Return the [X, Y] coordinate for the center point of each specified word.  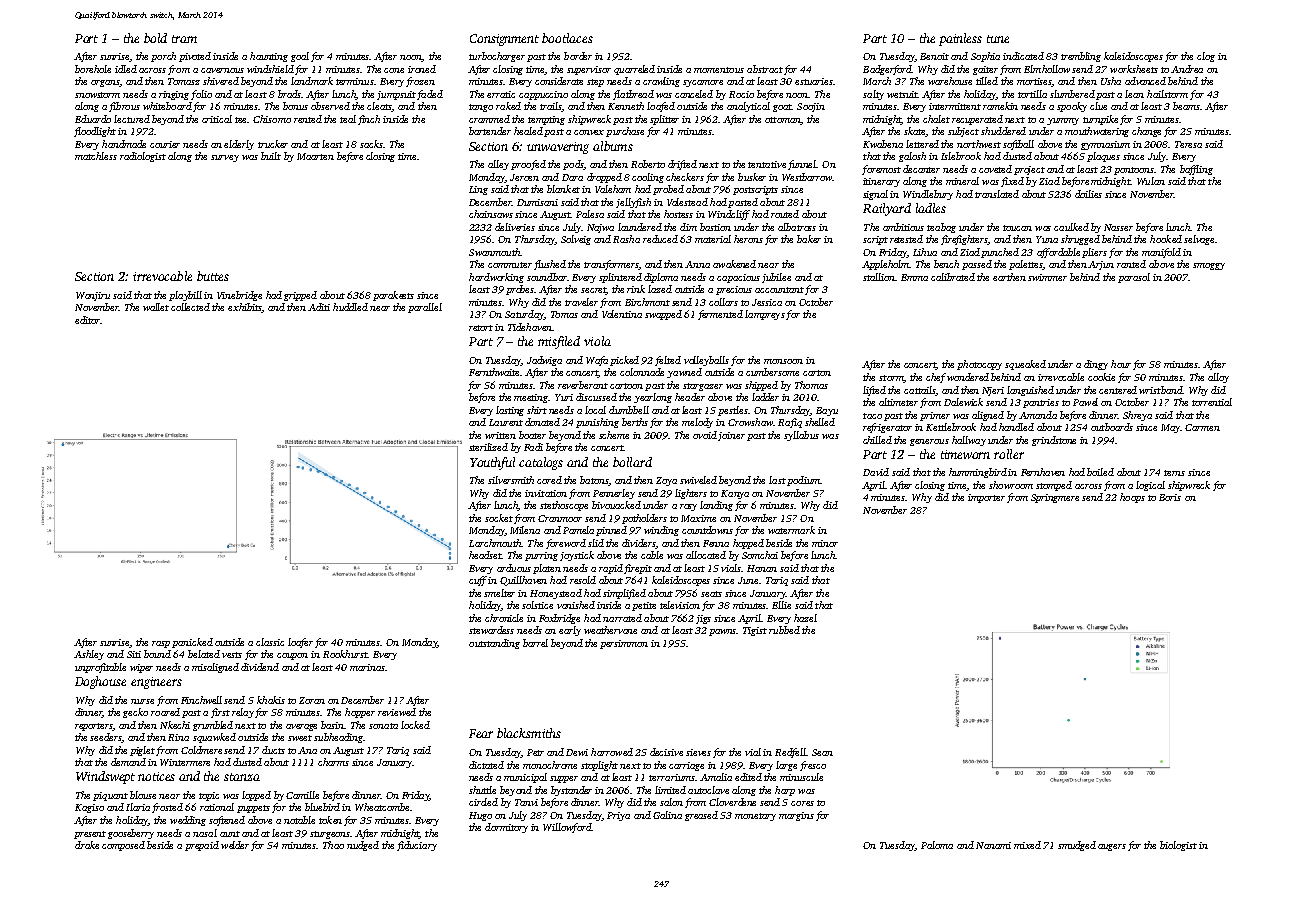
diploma [661, 278]
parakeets [393, 296]
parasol [1134, 278]
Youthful [492, 463]
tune [998, 39]
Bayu [827, 411]
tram [184, 39]
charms [333, 762]
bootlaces [567, 38]
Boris [1170, 497]
